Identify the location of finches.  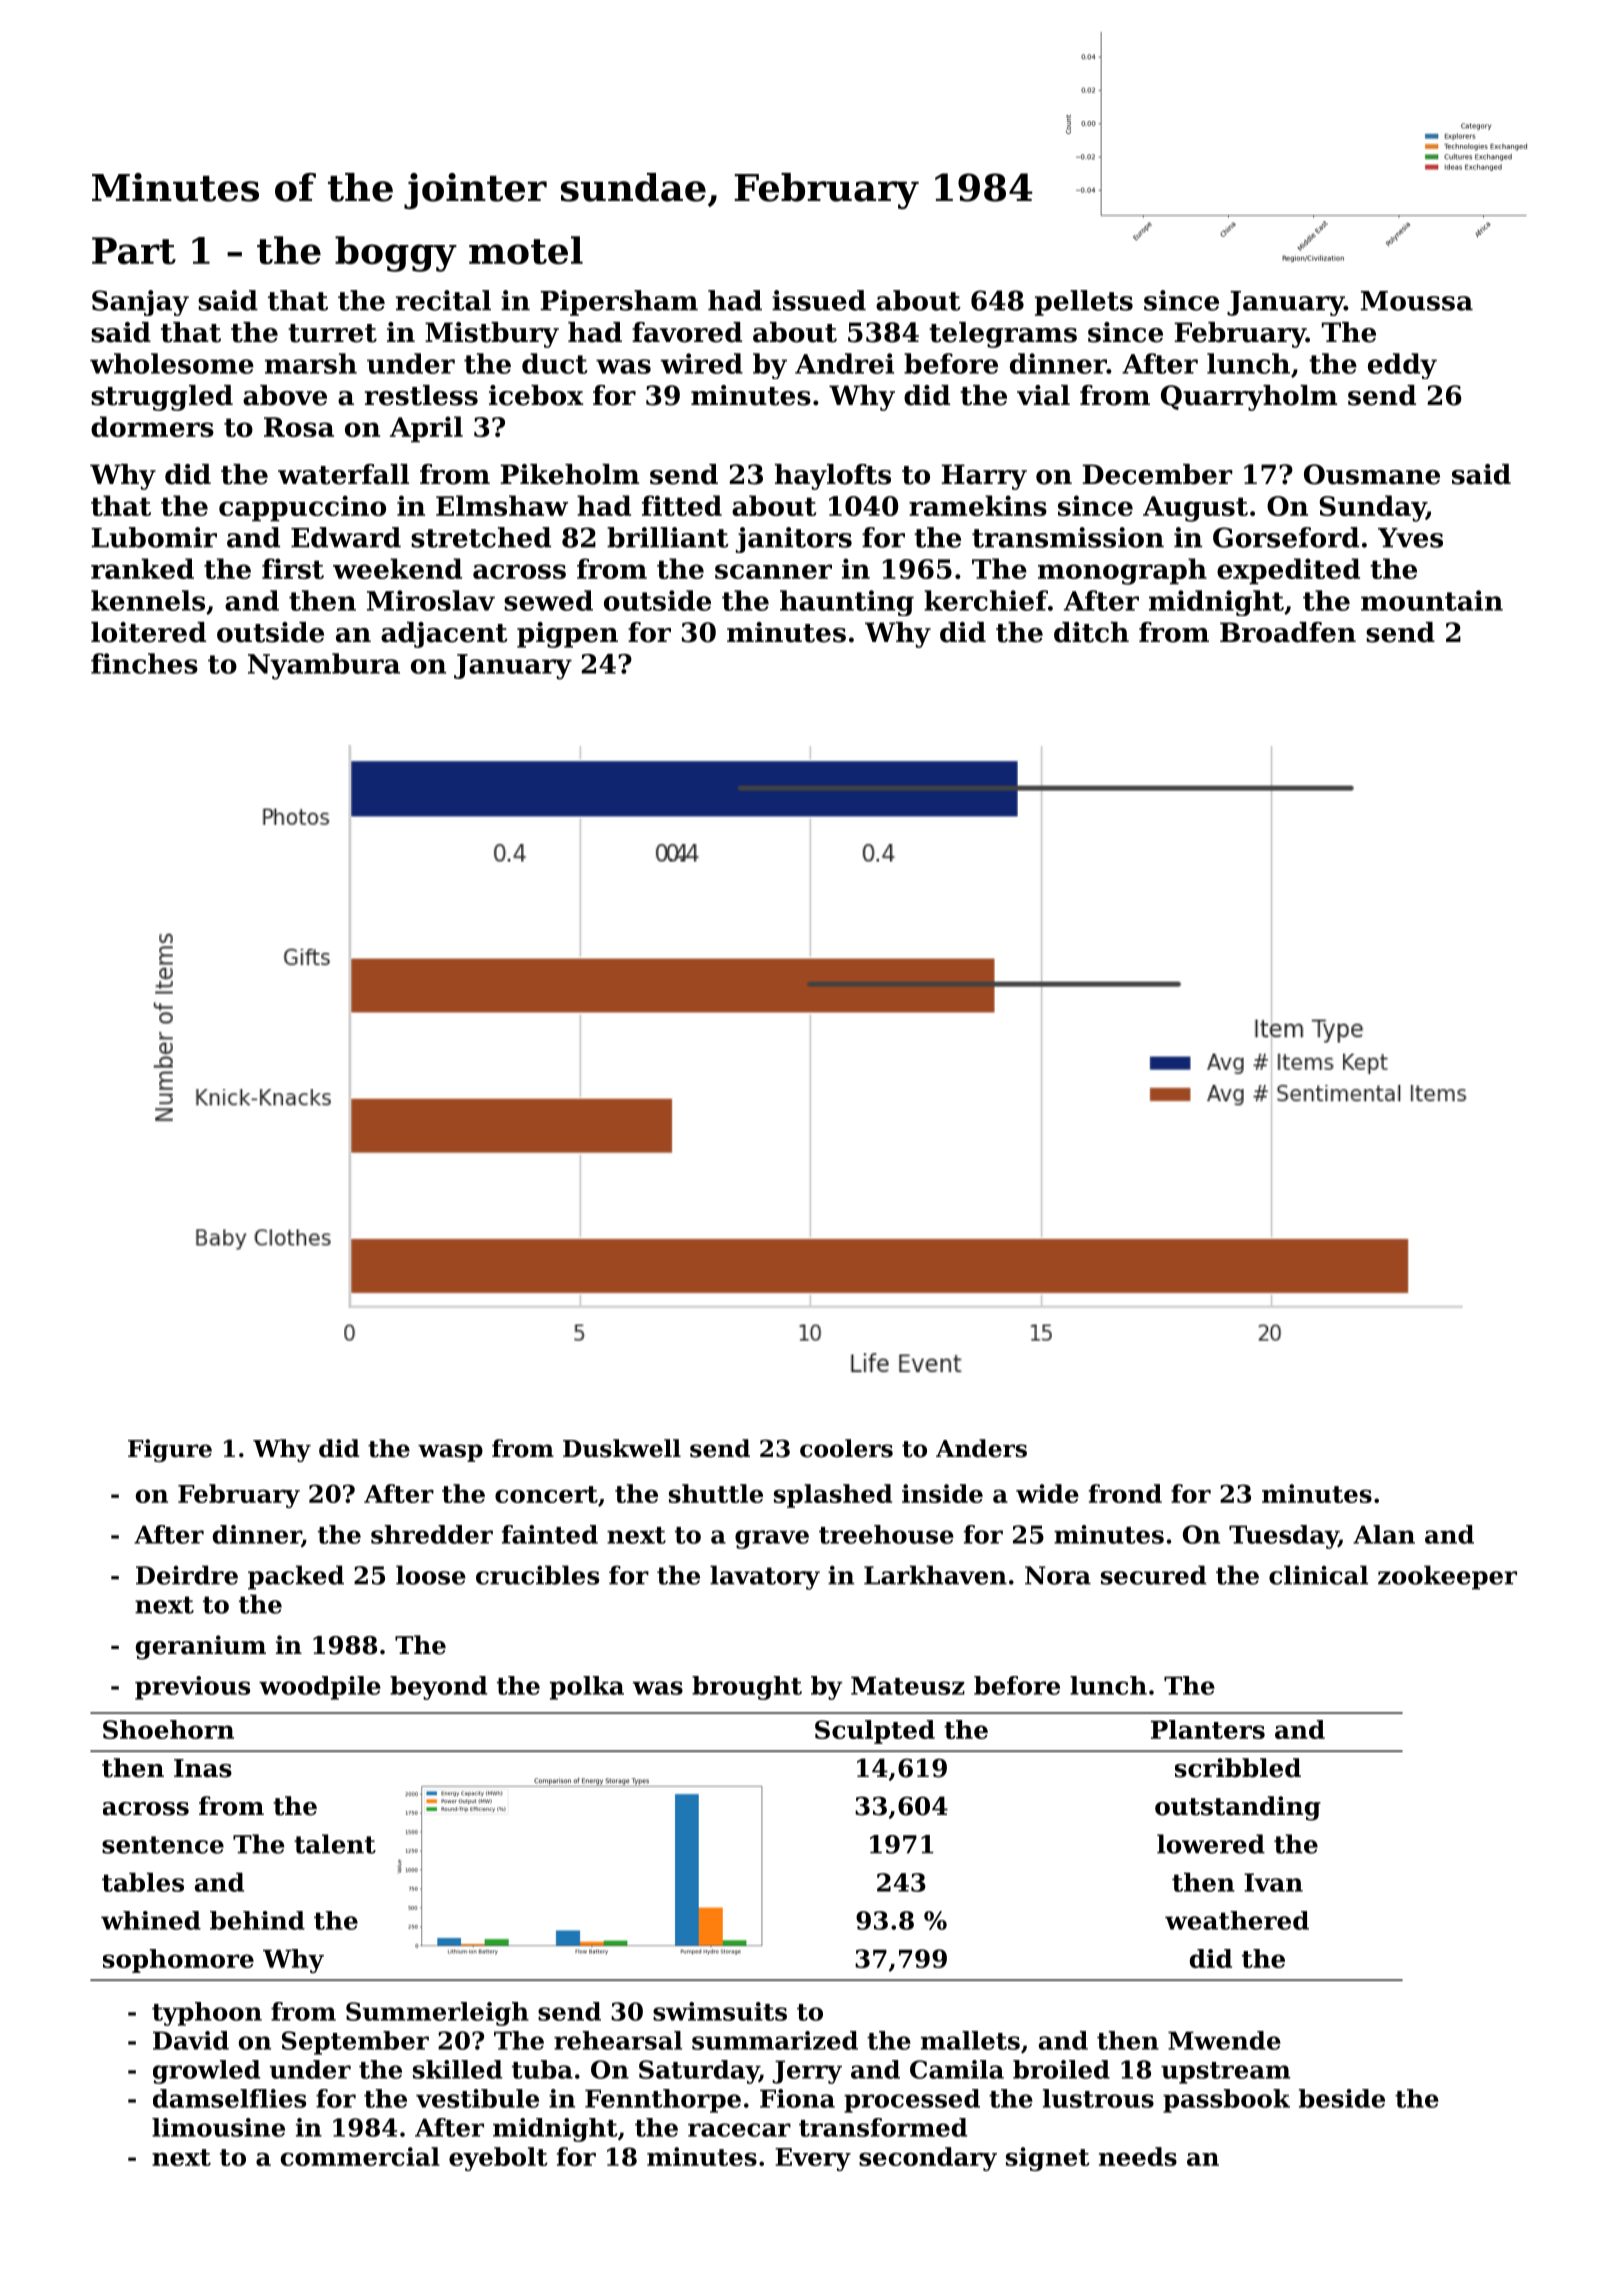
(144, 663).
